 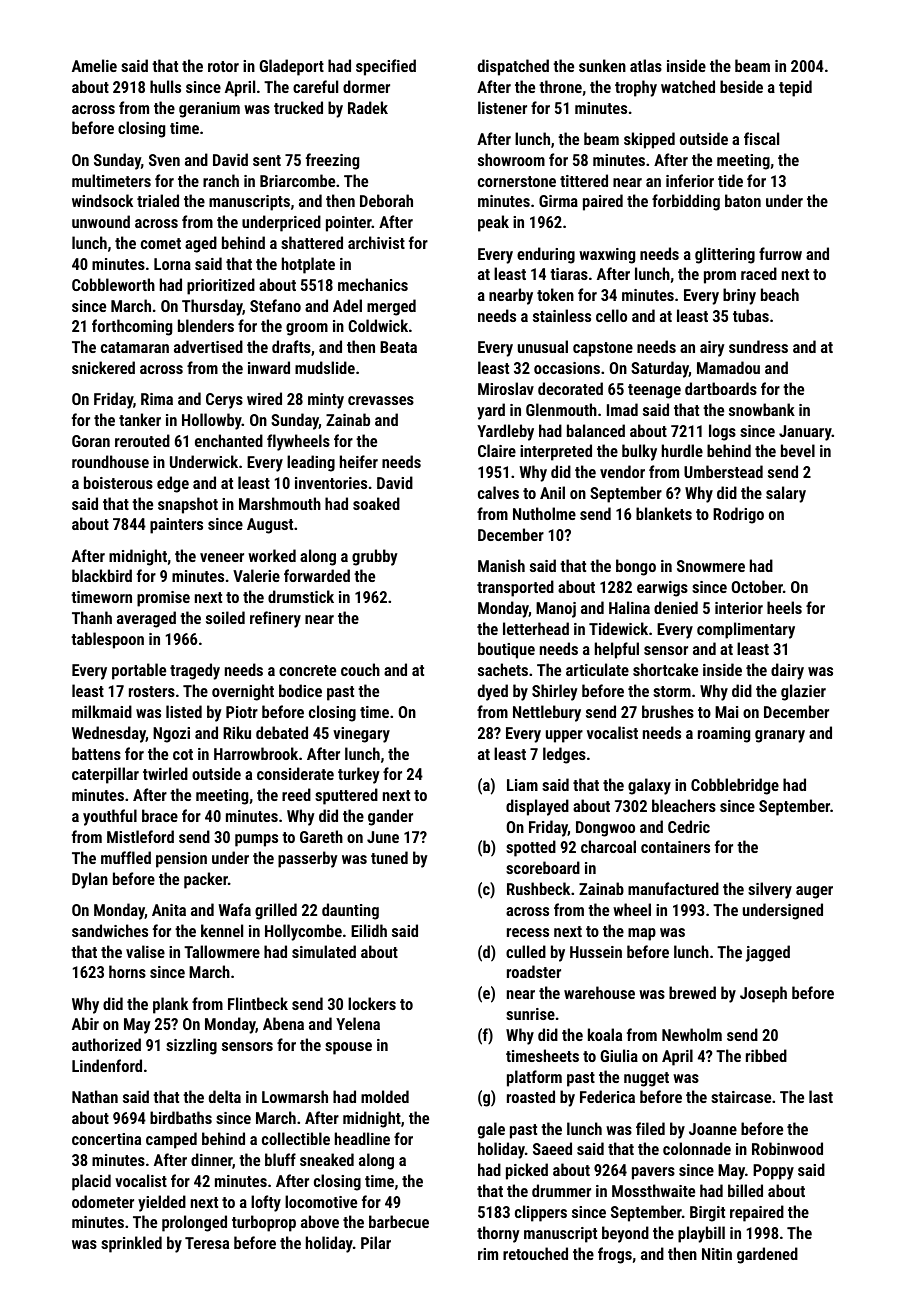 I want to click on map, so click(x=642, y=934).
